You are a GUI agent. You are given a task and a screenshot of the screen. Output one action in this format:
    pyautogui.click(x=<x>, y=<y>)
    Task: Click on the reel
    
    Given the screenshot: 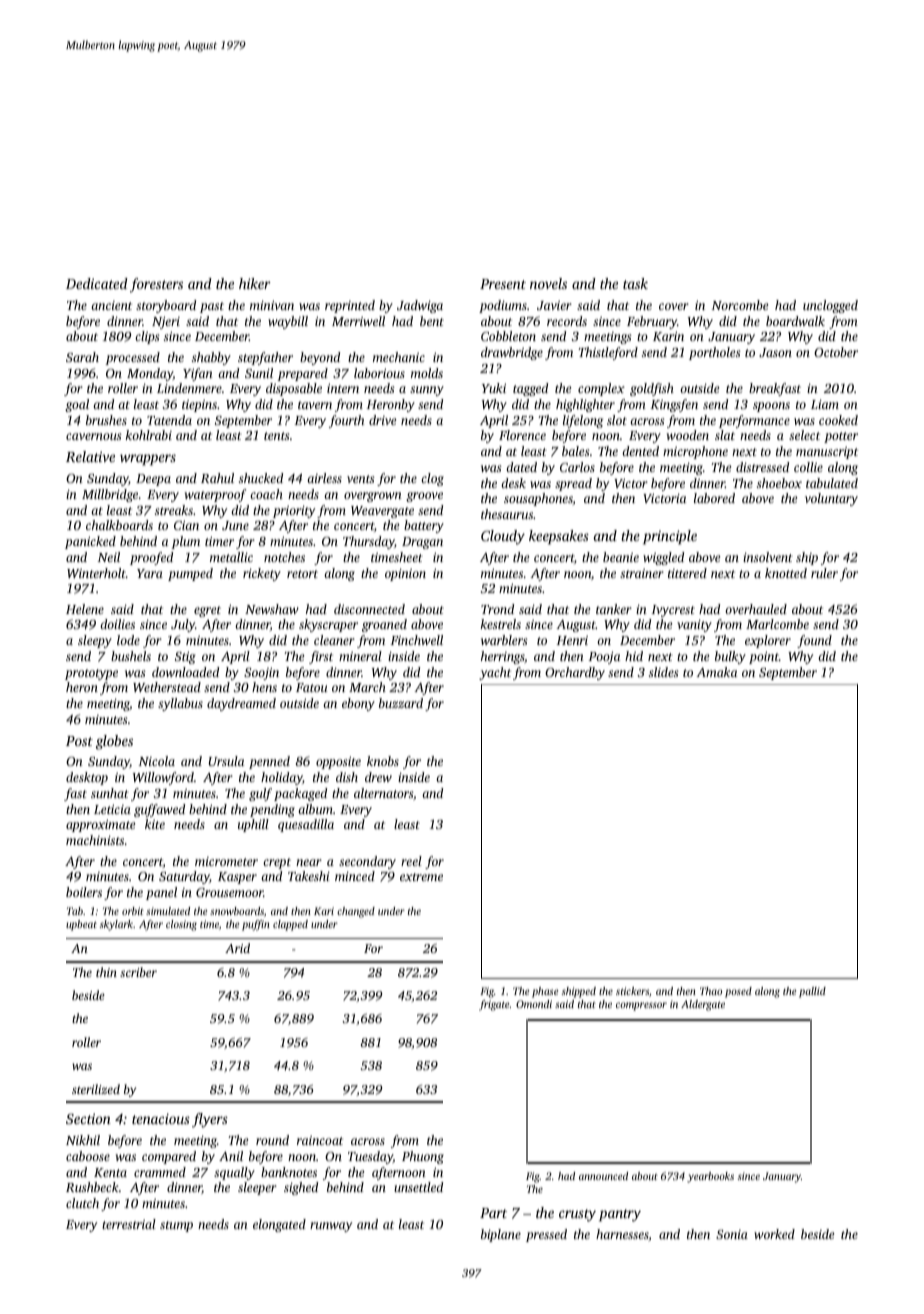 What is the action you would take?
    pyautogui.click(x=411, y=861)
